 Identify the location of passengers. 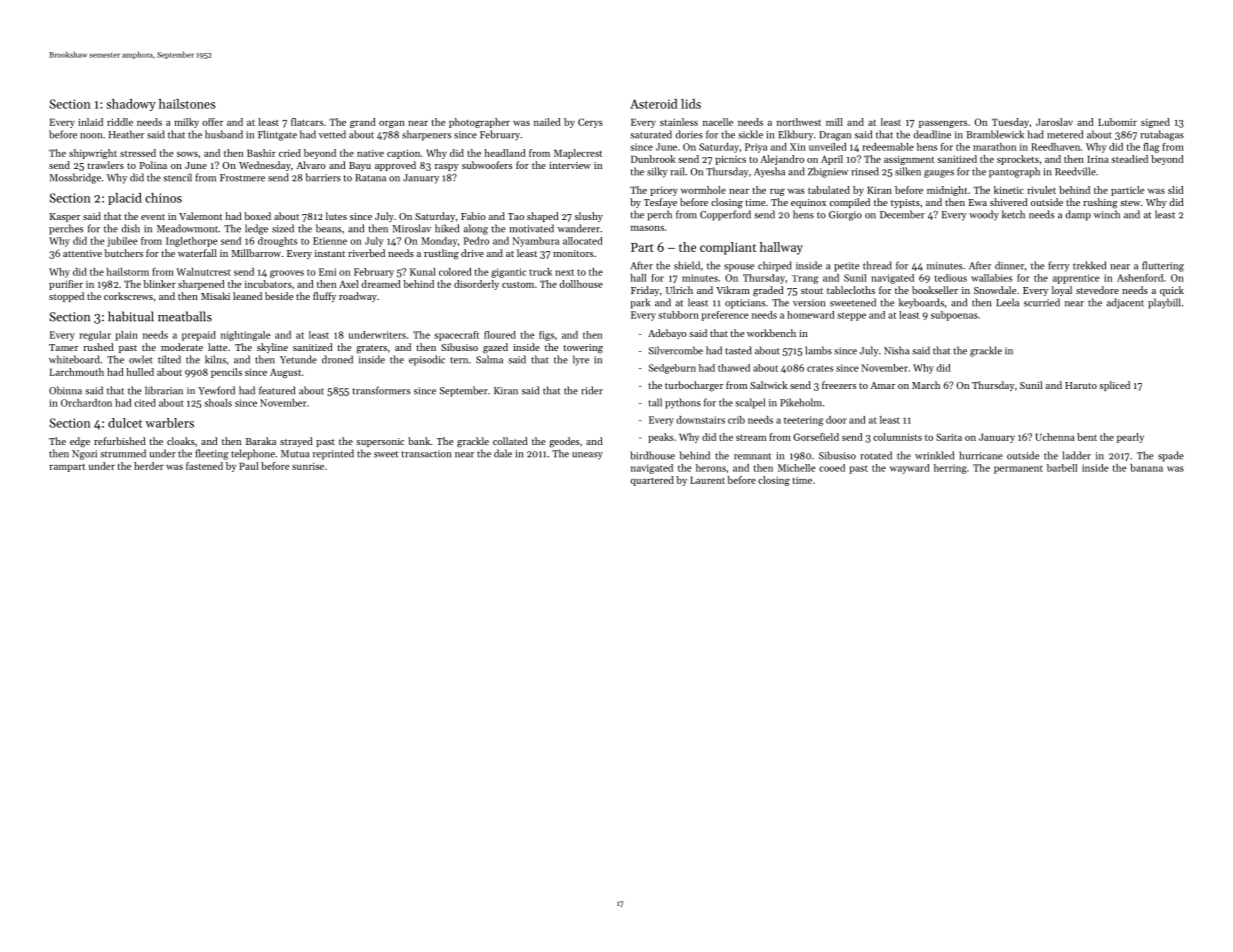
(943, 124).
